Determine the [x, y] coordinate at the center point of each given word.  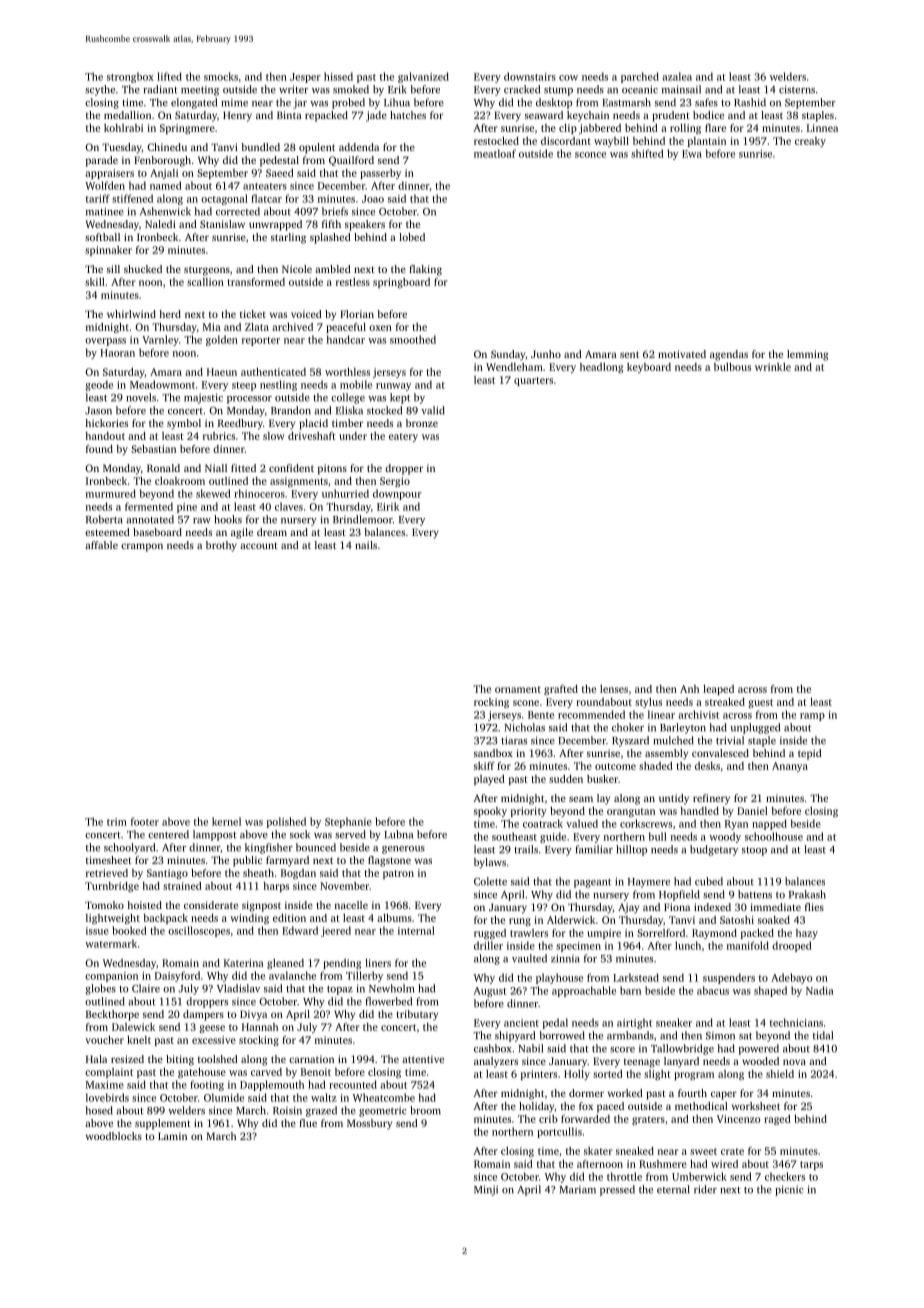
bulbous [732, 367]
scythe [100, 90]
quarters [533, 381]
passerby [380, 174]
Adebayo [791, 978]
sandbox [493, 753]
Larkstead [636, 977]
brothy [221, 546]
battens [755, 894]
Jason [98, 411]
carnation [311, 1059]
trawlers [529, 933]
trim [117, 822]
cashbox [492, 1048]
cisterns [797, 89]
